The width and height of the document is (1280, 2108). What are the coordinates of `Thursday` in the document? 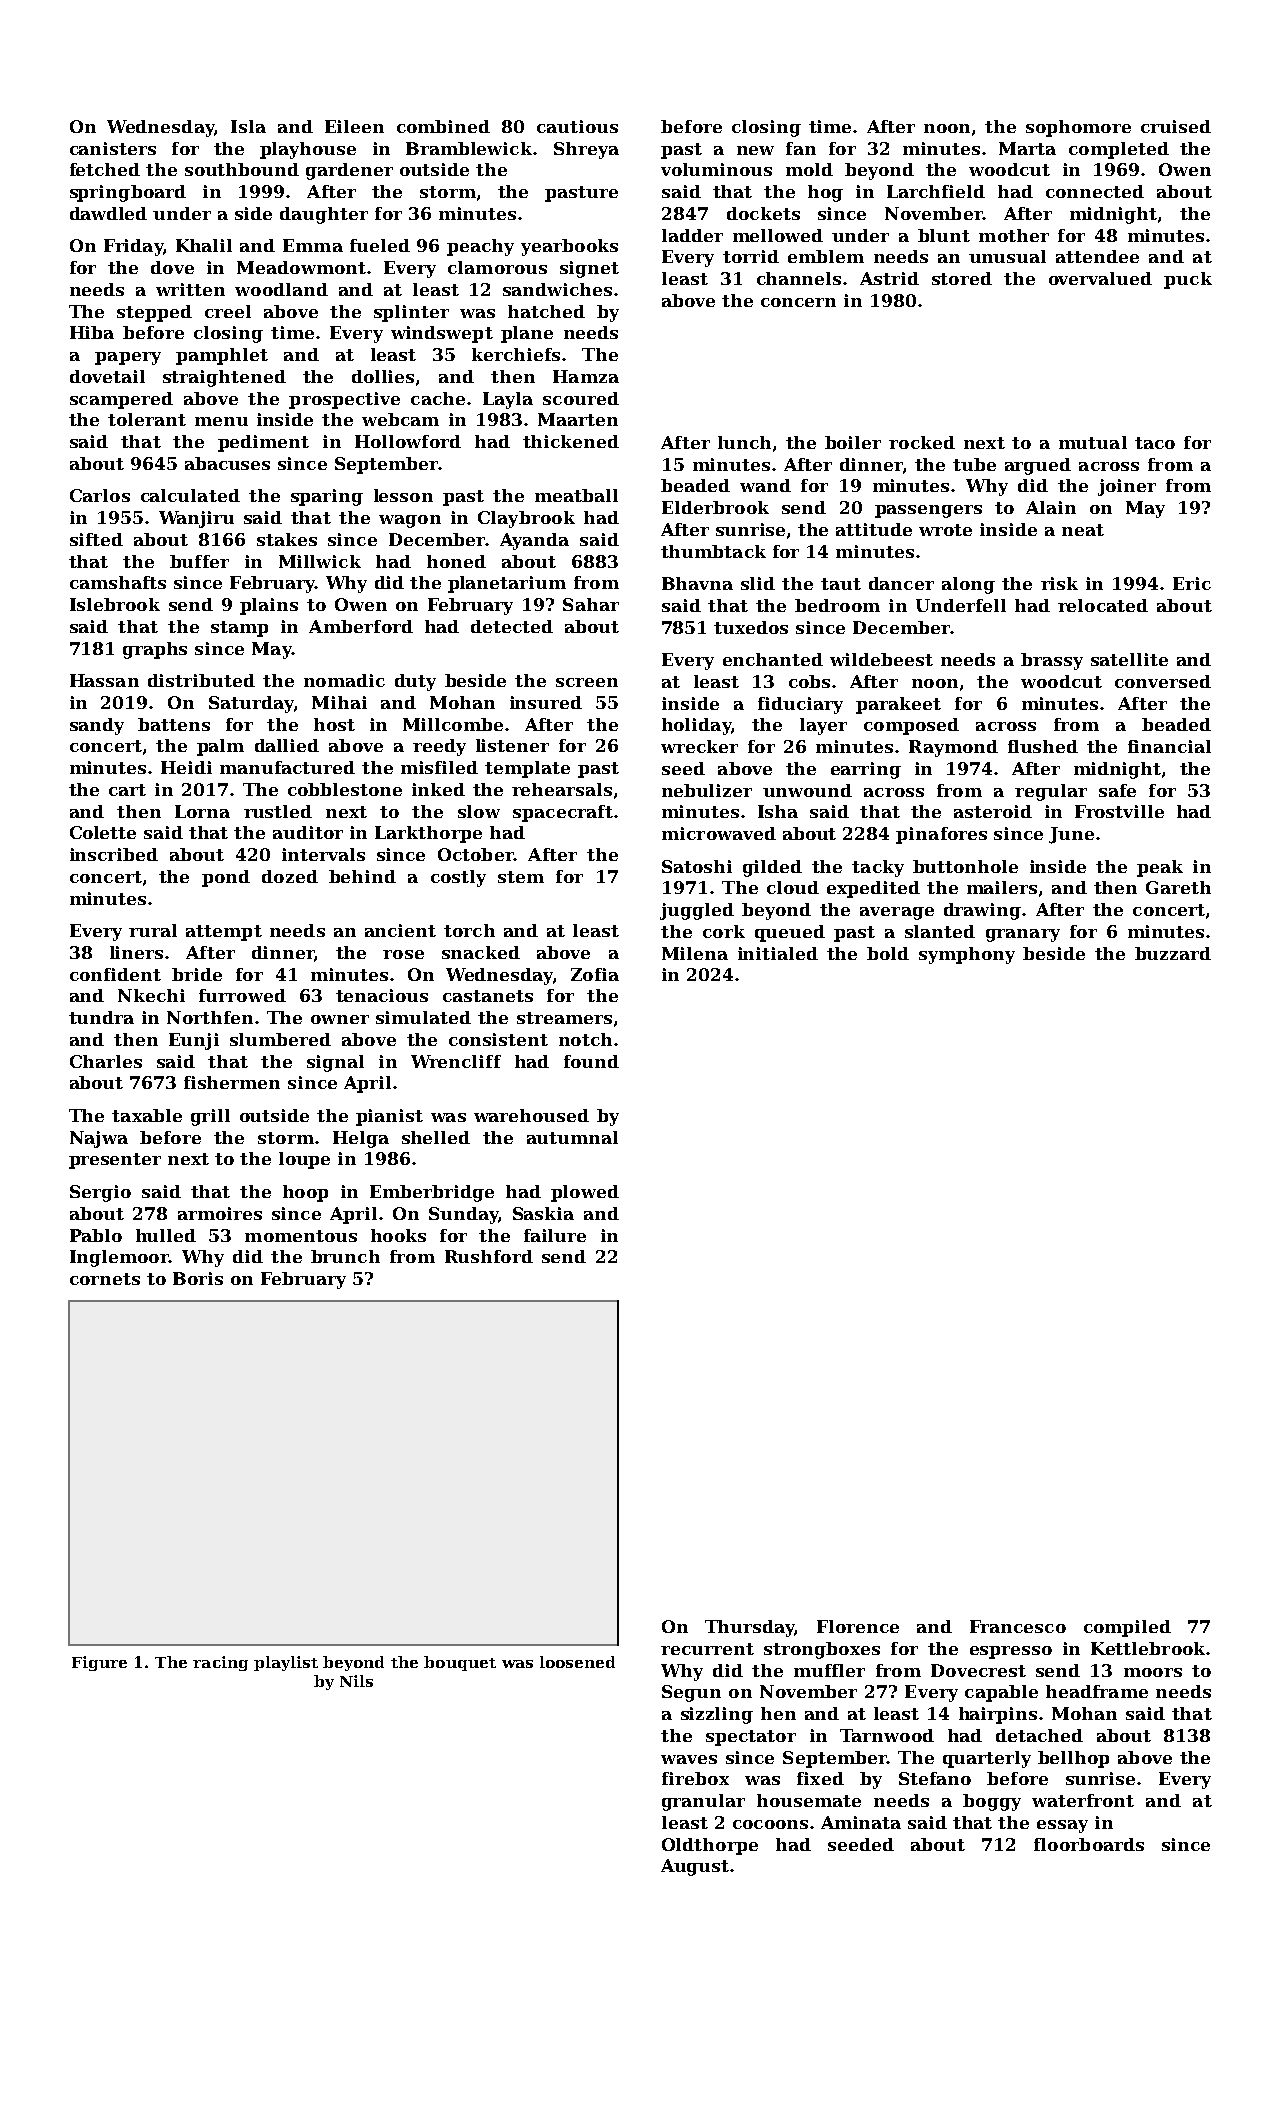 It's located at (750, 1628).
